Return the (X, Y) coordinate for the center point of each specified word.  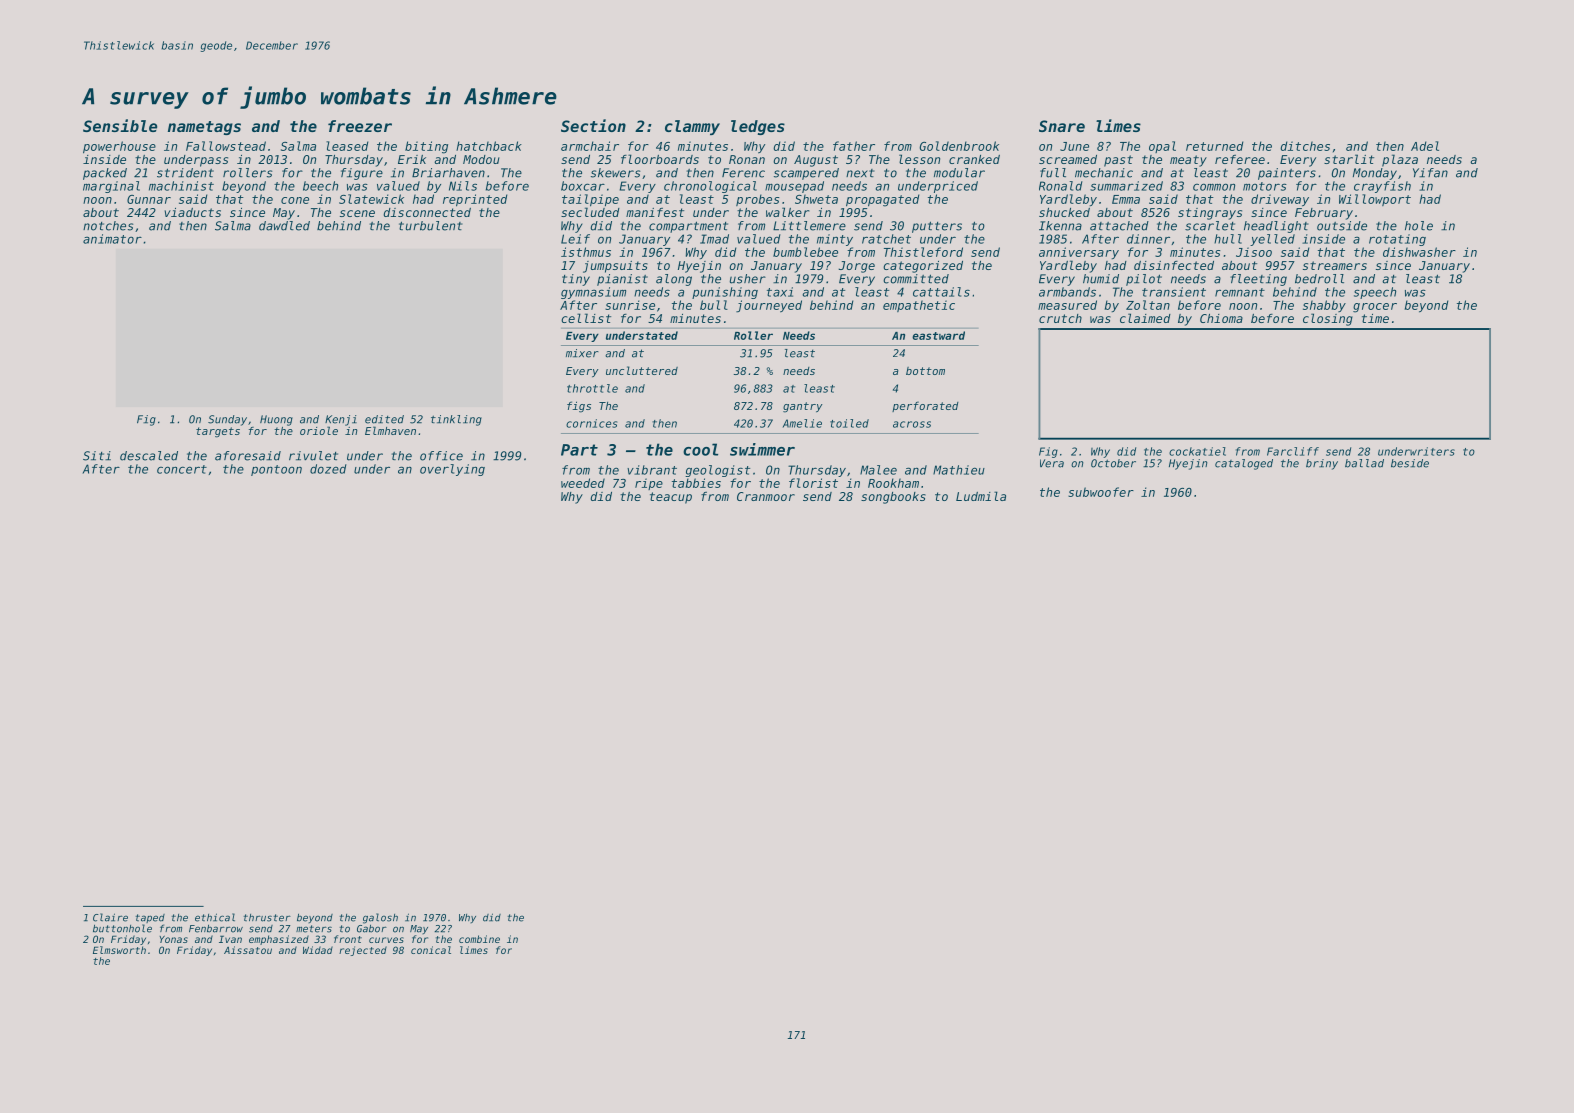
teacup (671, 498)
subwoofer (1101, 492)
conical (431, 950)
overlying (452, 470)
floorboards (660, 159)
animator (112, 239)
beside (1410, 463)
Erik (412, 159)
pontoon (276, 470)
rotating (1397, 240)
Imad (714, 239)
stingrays (1210, 214)
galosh (380, 918)
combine (479, 939)
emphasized (279, 940)
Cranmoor (766, 496)
